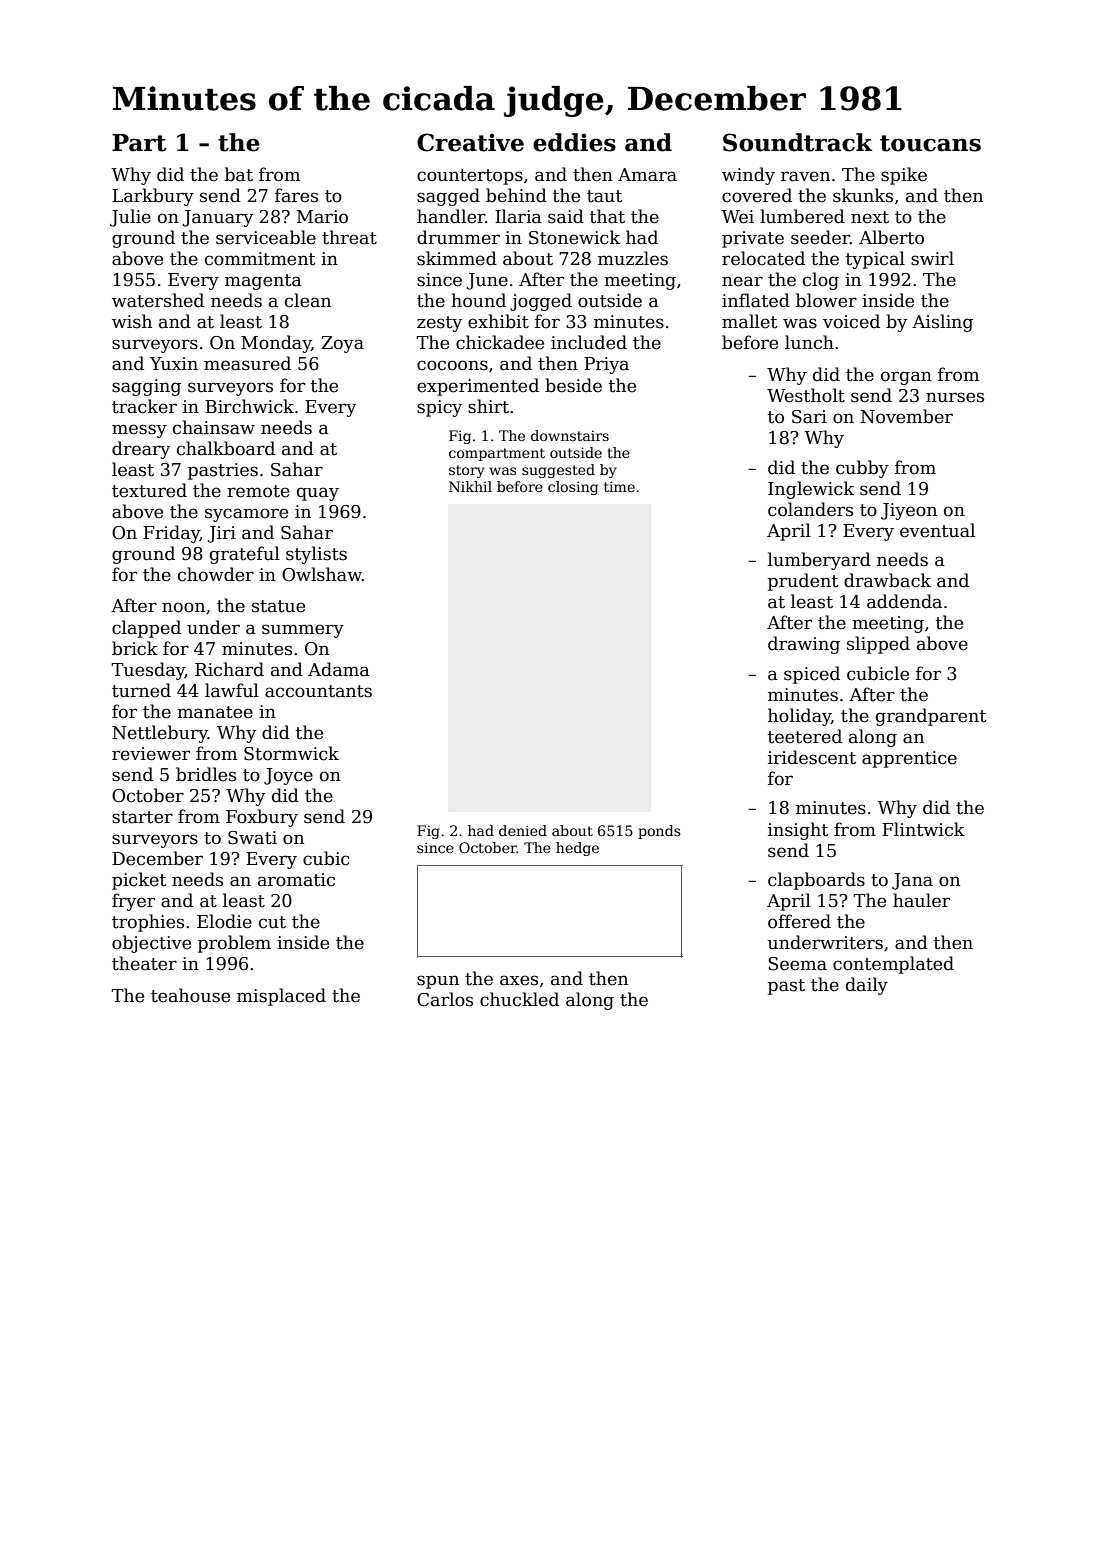  What do you see at coordinates (171, 534) in the image?
I see `Friday` at bounding box center [171, 534].
